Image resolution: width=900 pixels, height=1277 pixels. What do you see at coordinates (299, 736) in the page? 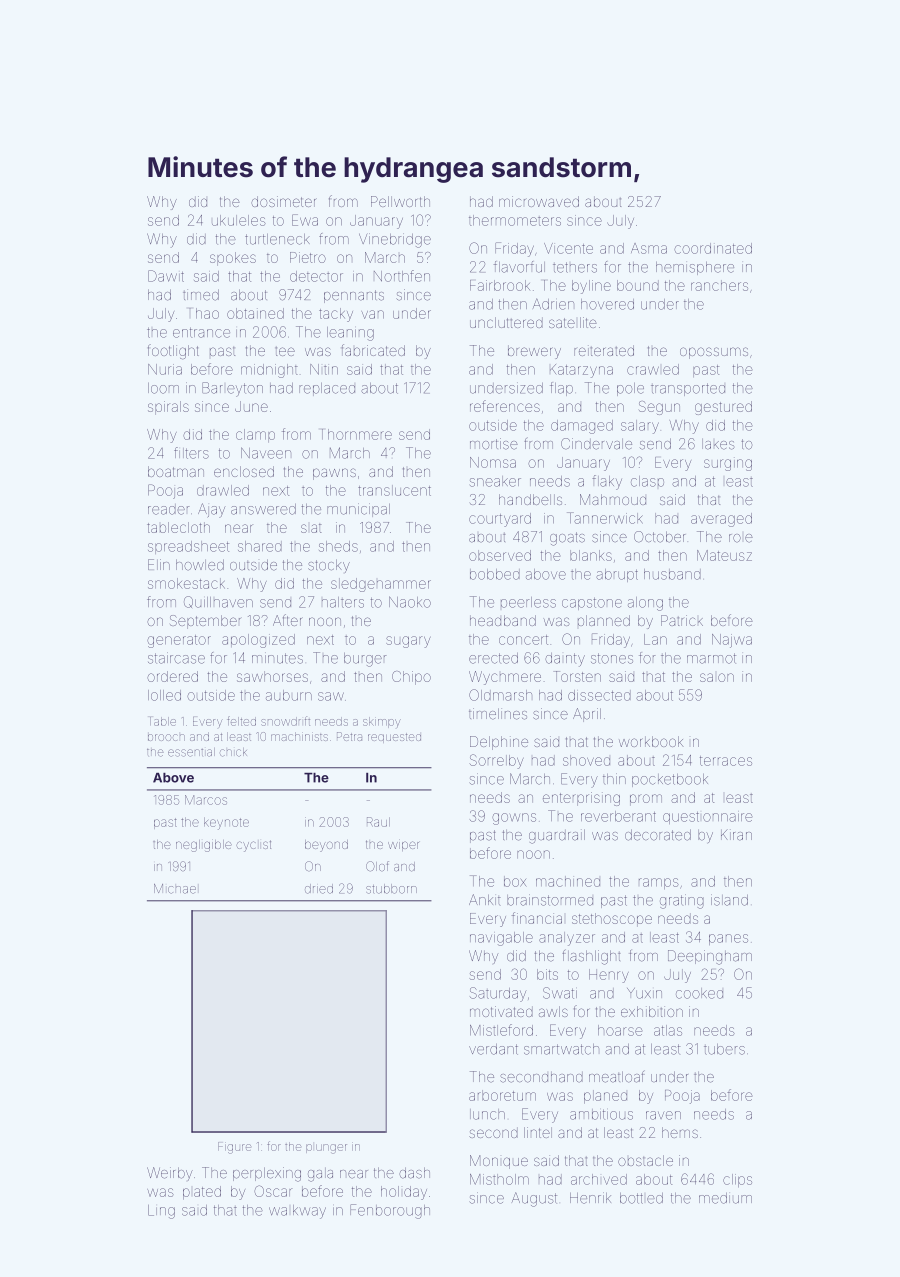
I see `machinists` at bounding box center [299, 736].
